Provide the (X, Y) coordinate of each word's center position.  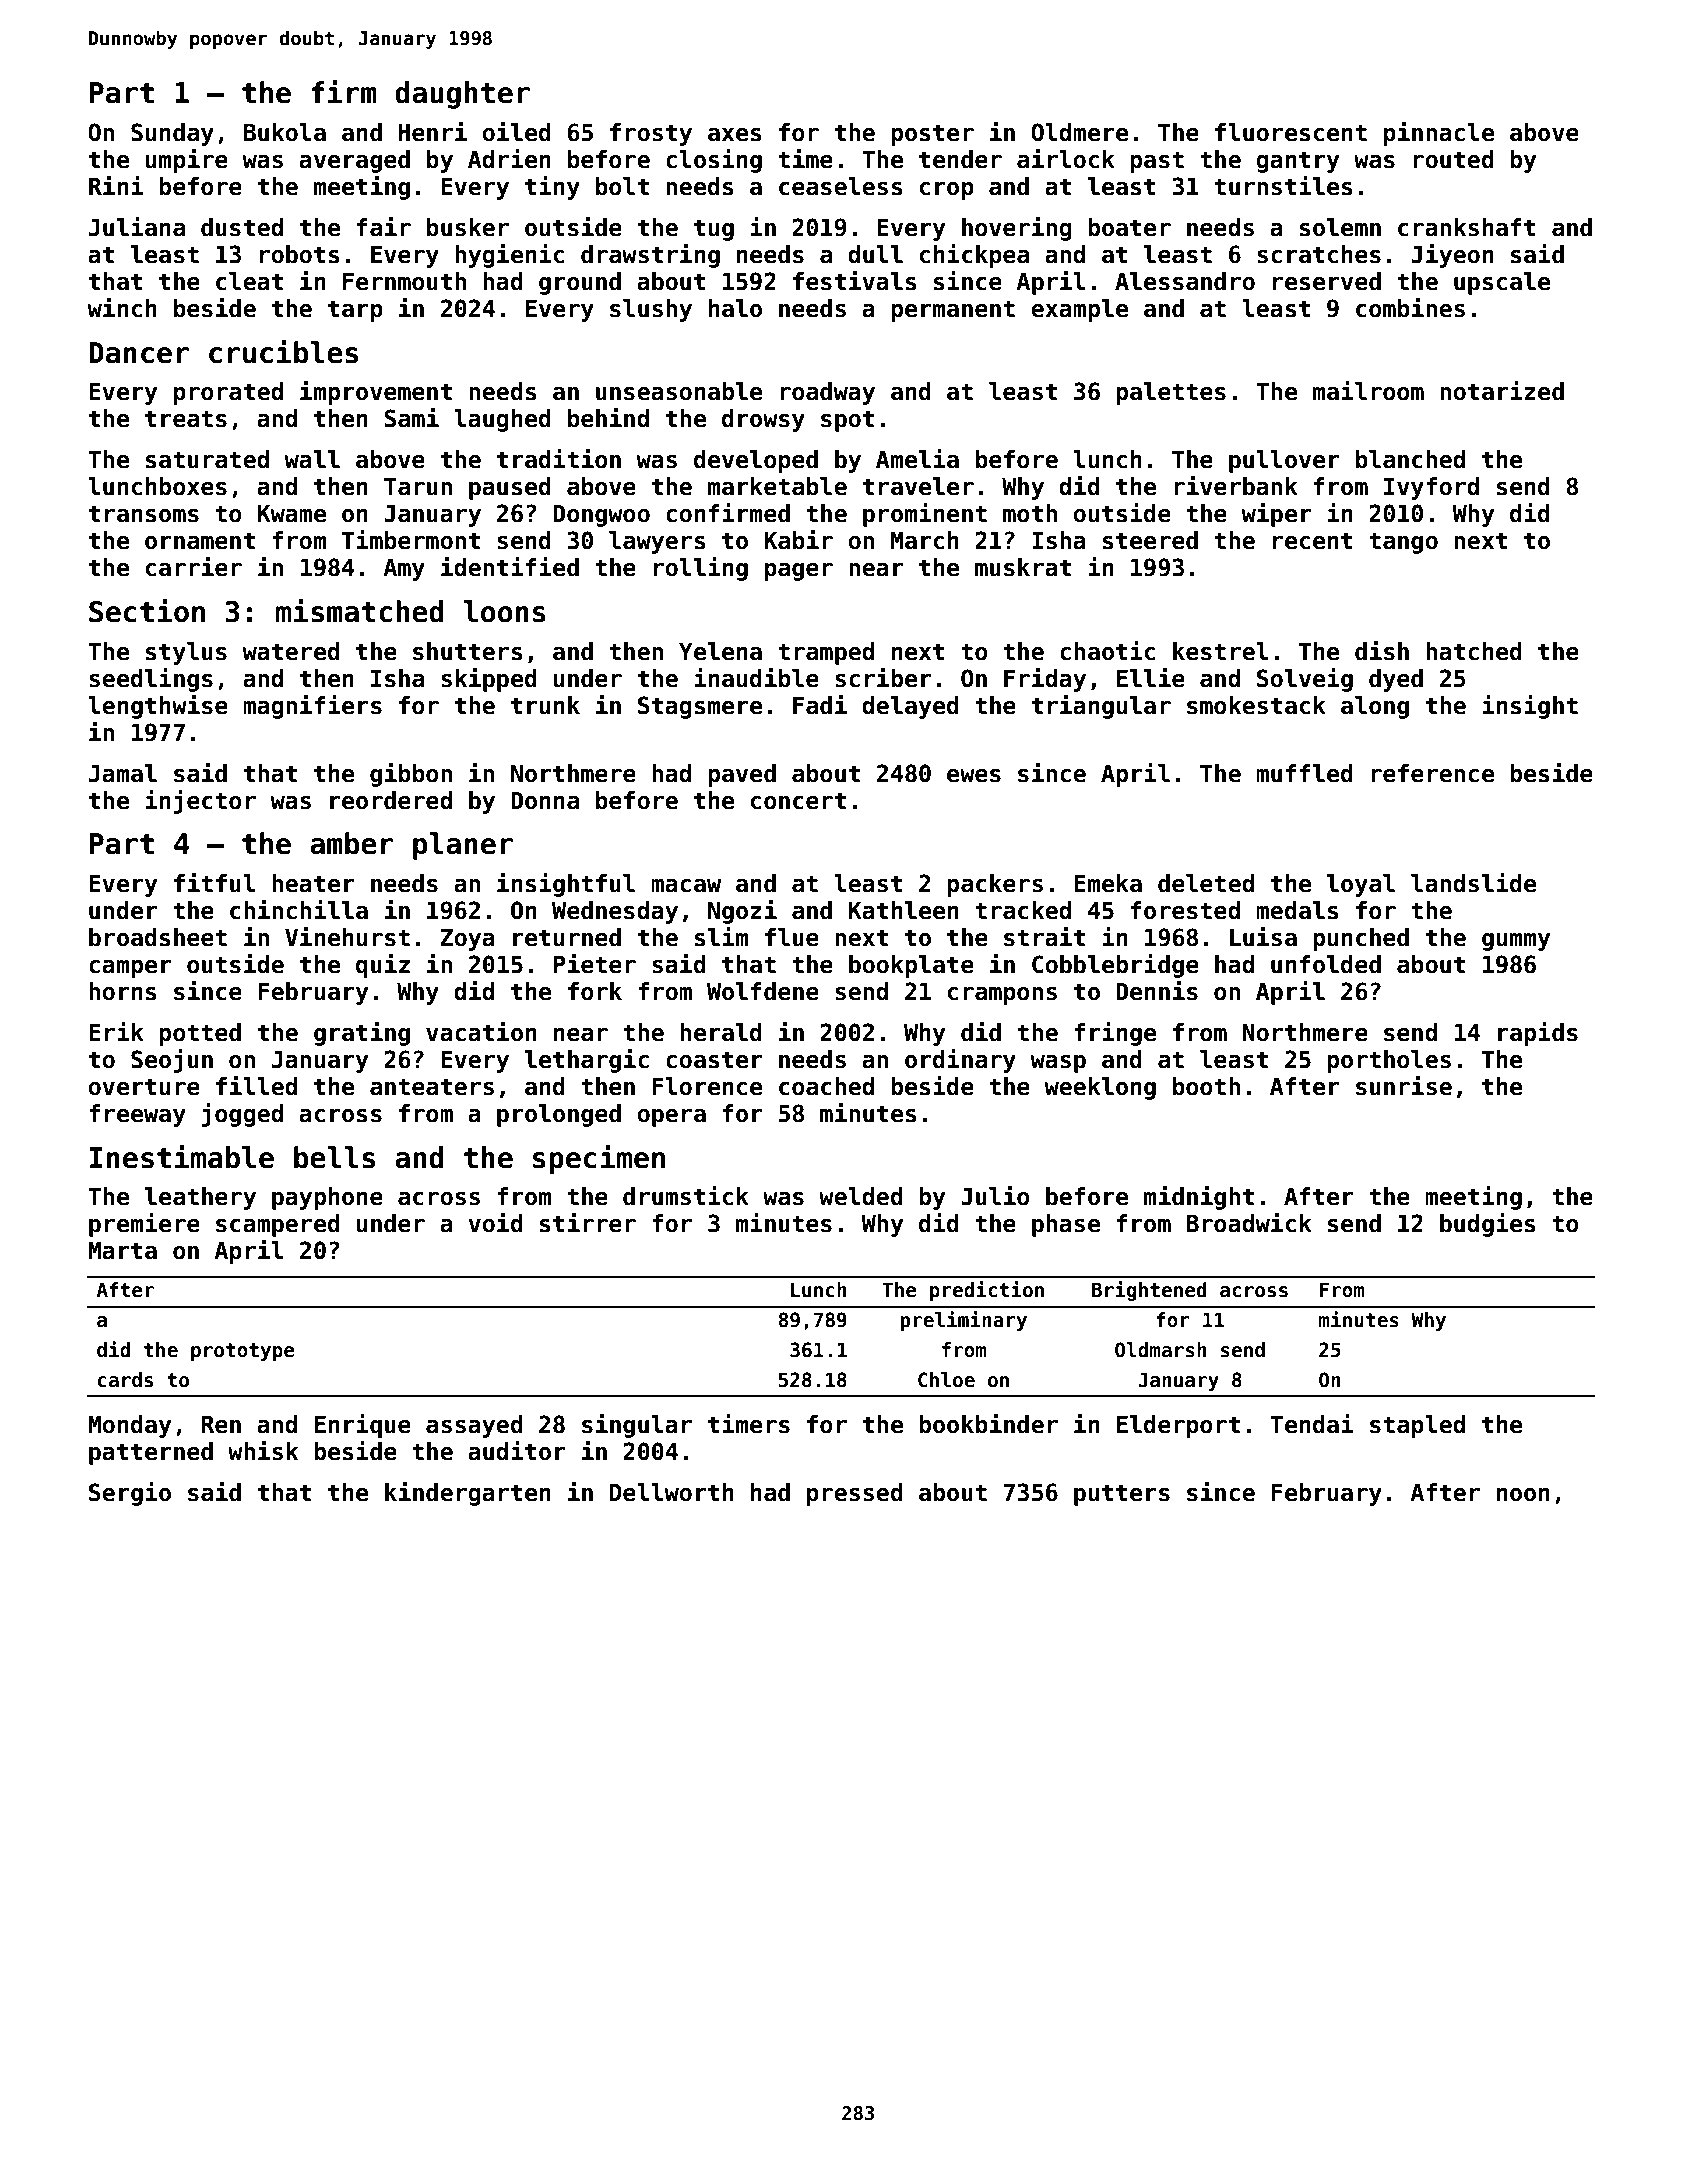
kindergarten (468, 1494)
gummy (1516, 942)
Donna (545, 801)
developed (756, 461)
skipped (489, 680)
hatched (1474, 651)
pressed (855, 1494)
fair (384, 227)
